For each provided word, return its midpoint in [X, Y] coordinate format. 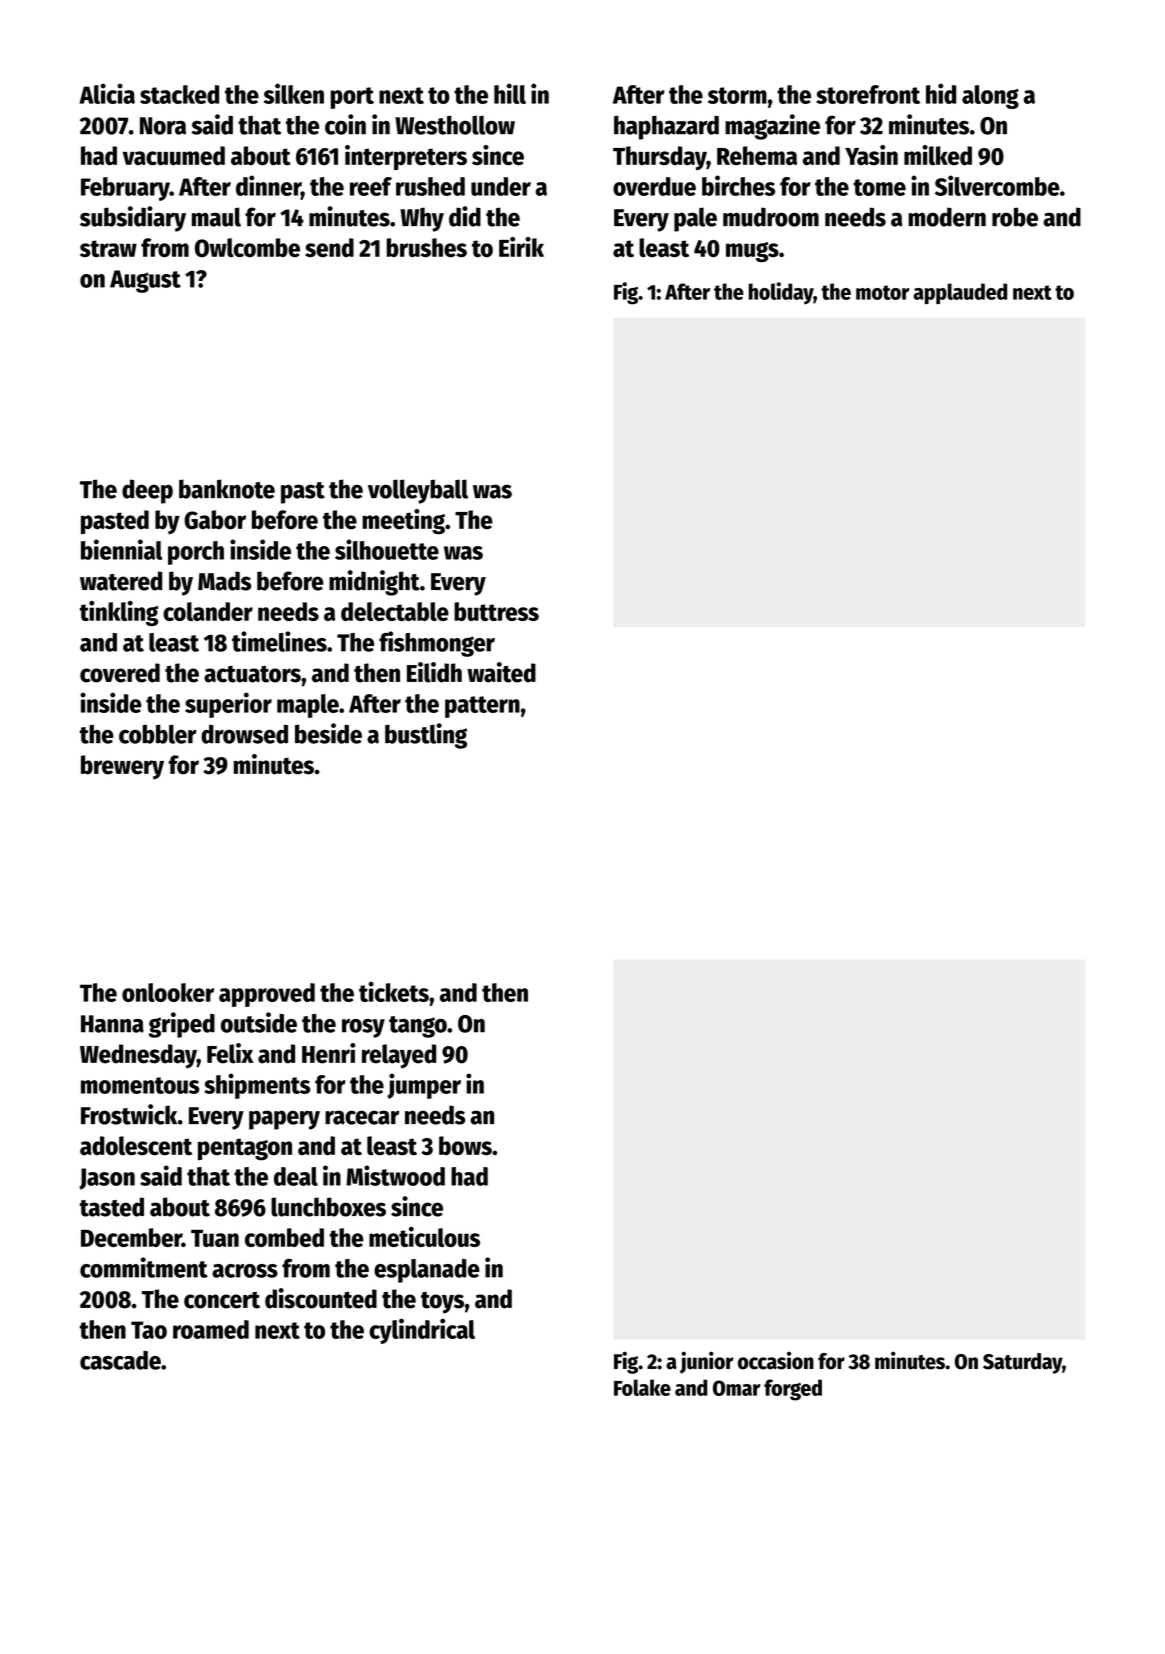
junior [706, 1362]
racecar [362, 1117]
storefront [868, 94]
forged [793, 1390]
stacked [179, 94]
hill [510, 93]
